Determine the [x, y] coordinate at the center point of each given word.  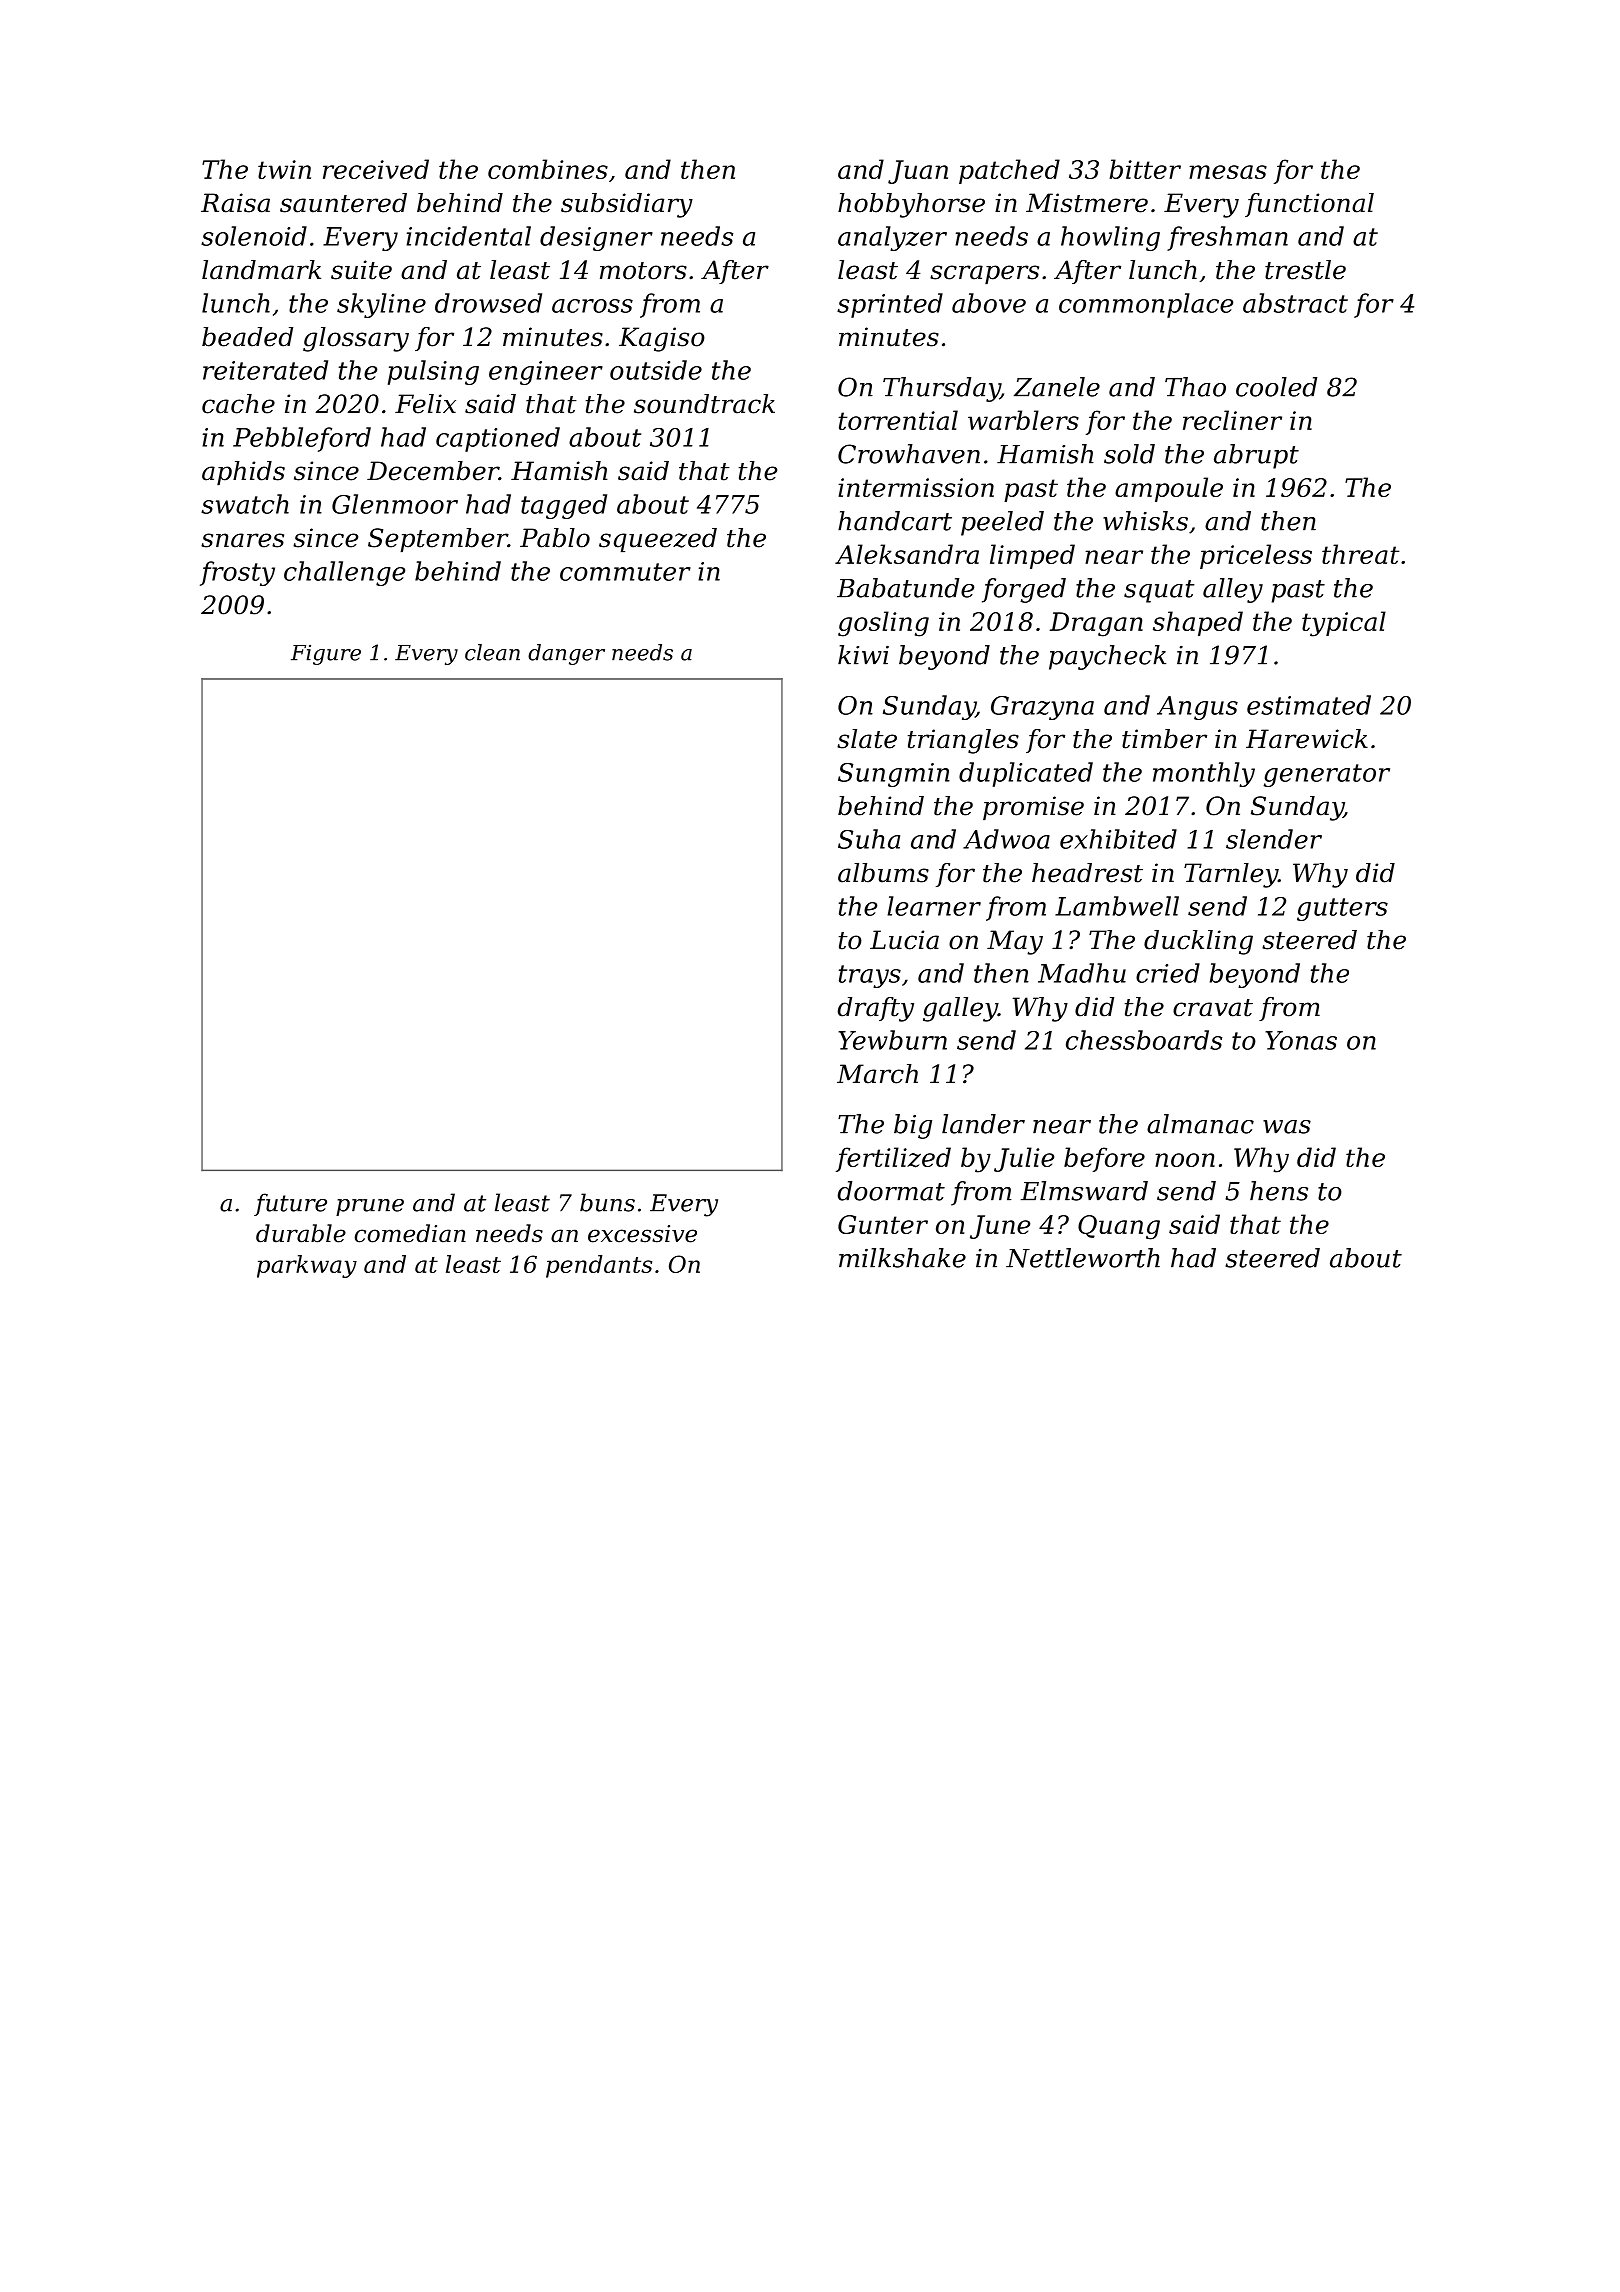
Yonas [1301, 1040]
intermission [916, 487]
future [290, 1204]
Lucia [904, 940]
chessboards [1144, 1040]
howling [1110, 238]
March [877, 1074]
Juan [918, 172]
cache [238, 404]
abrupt [1256, 456]
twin [284, 169]
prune [370, 1207]
